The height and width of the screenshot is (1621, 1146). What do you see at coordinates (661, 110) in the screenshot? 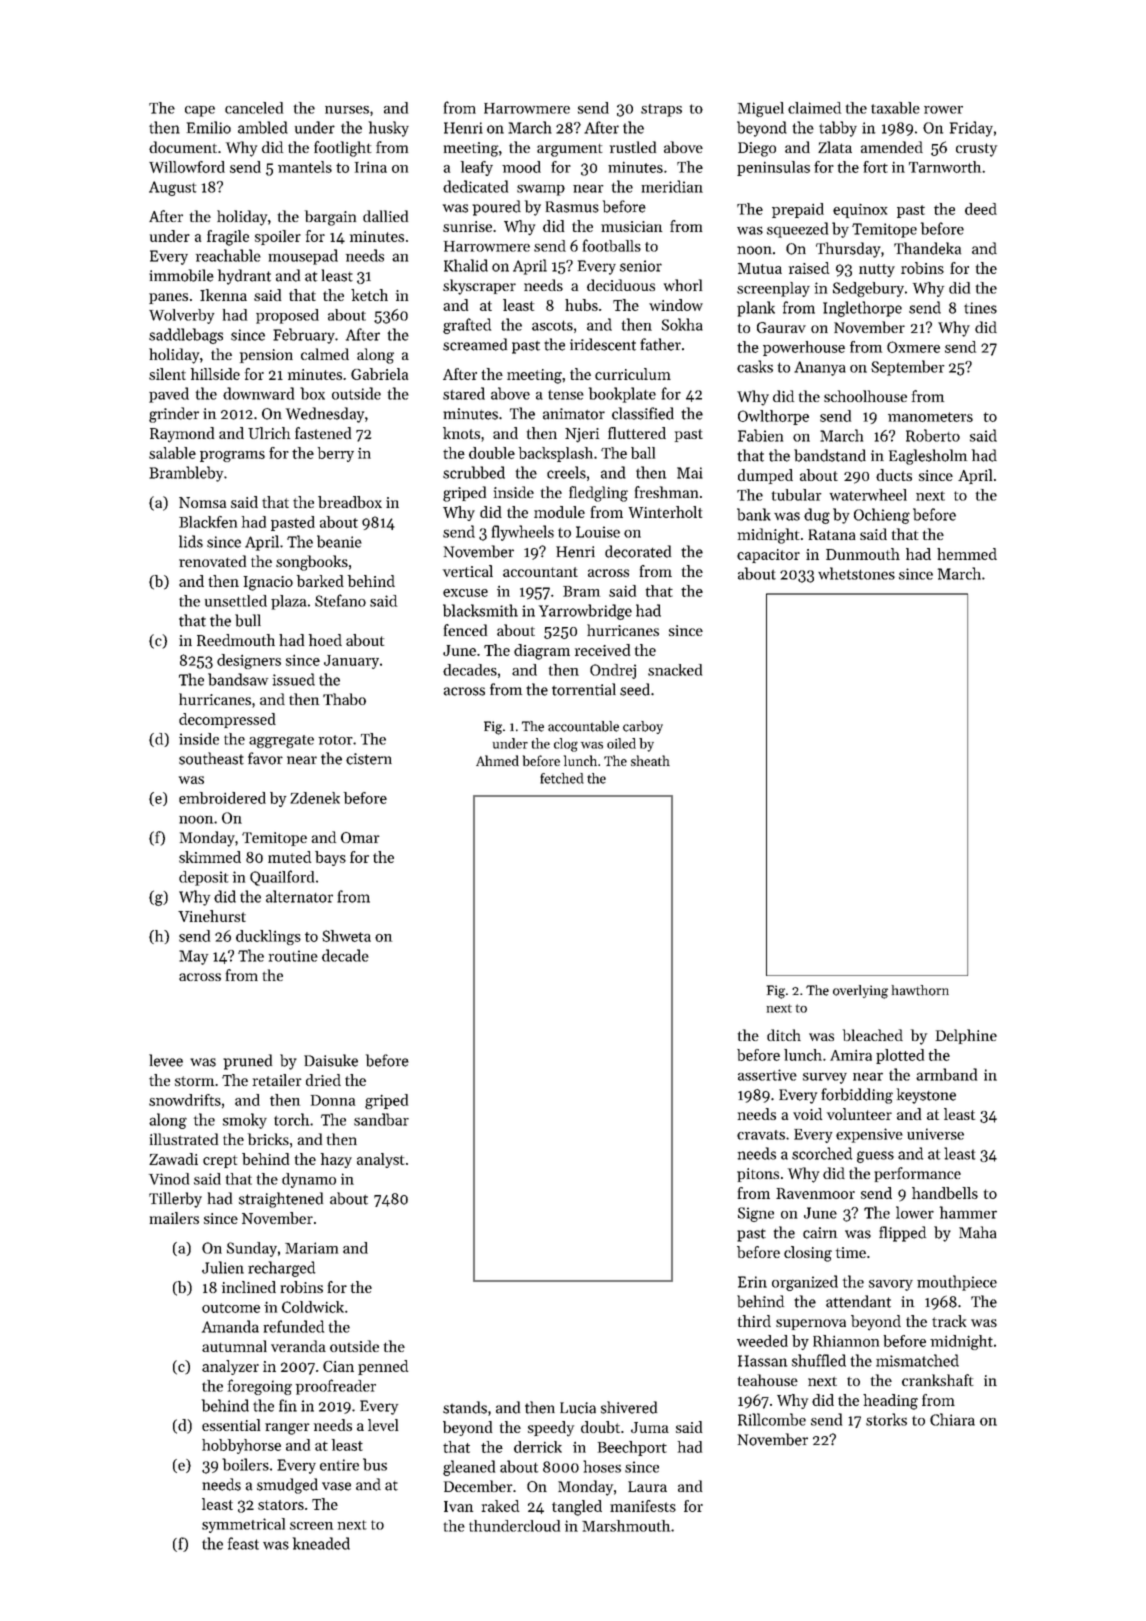
I see `straps` at bounding box center [661, 110].
